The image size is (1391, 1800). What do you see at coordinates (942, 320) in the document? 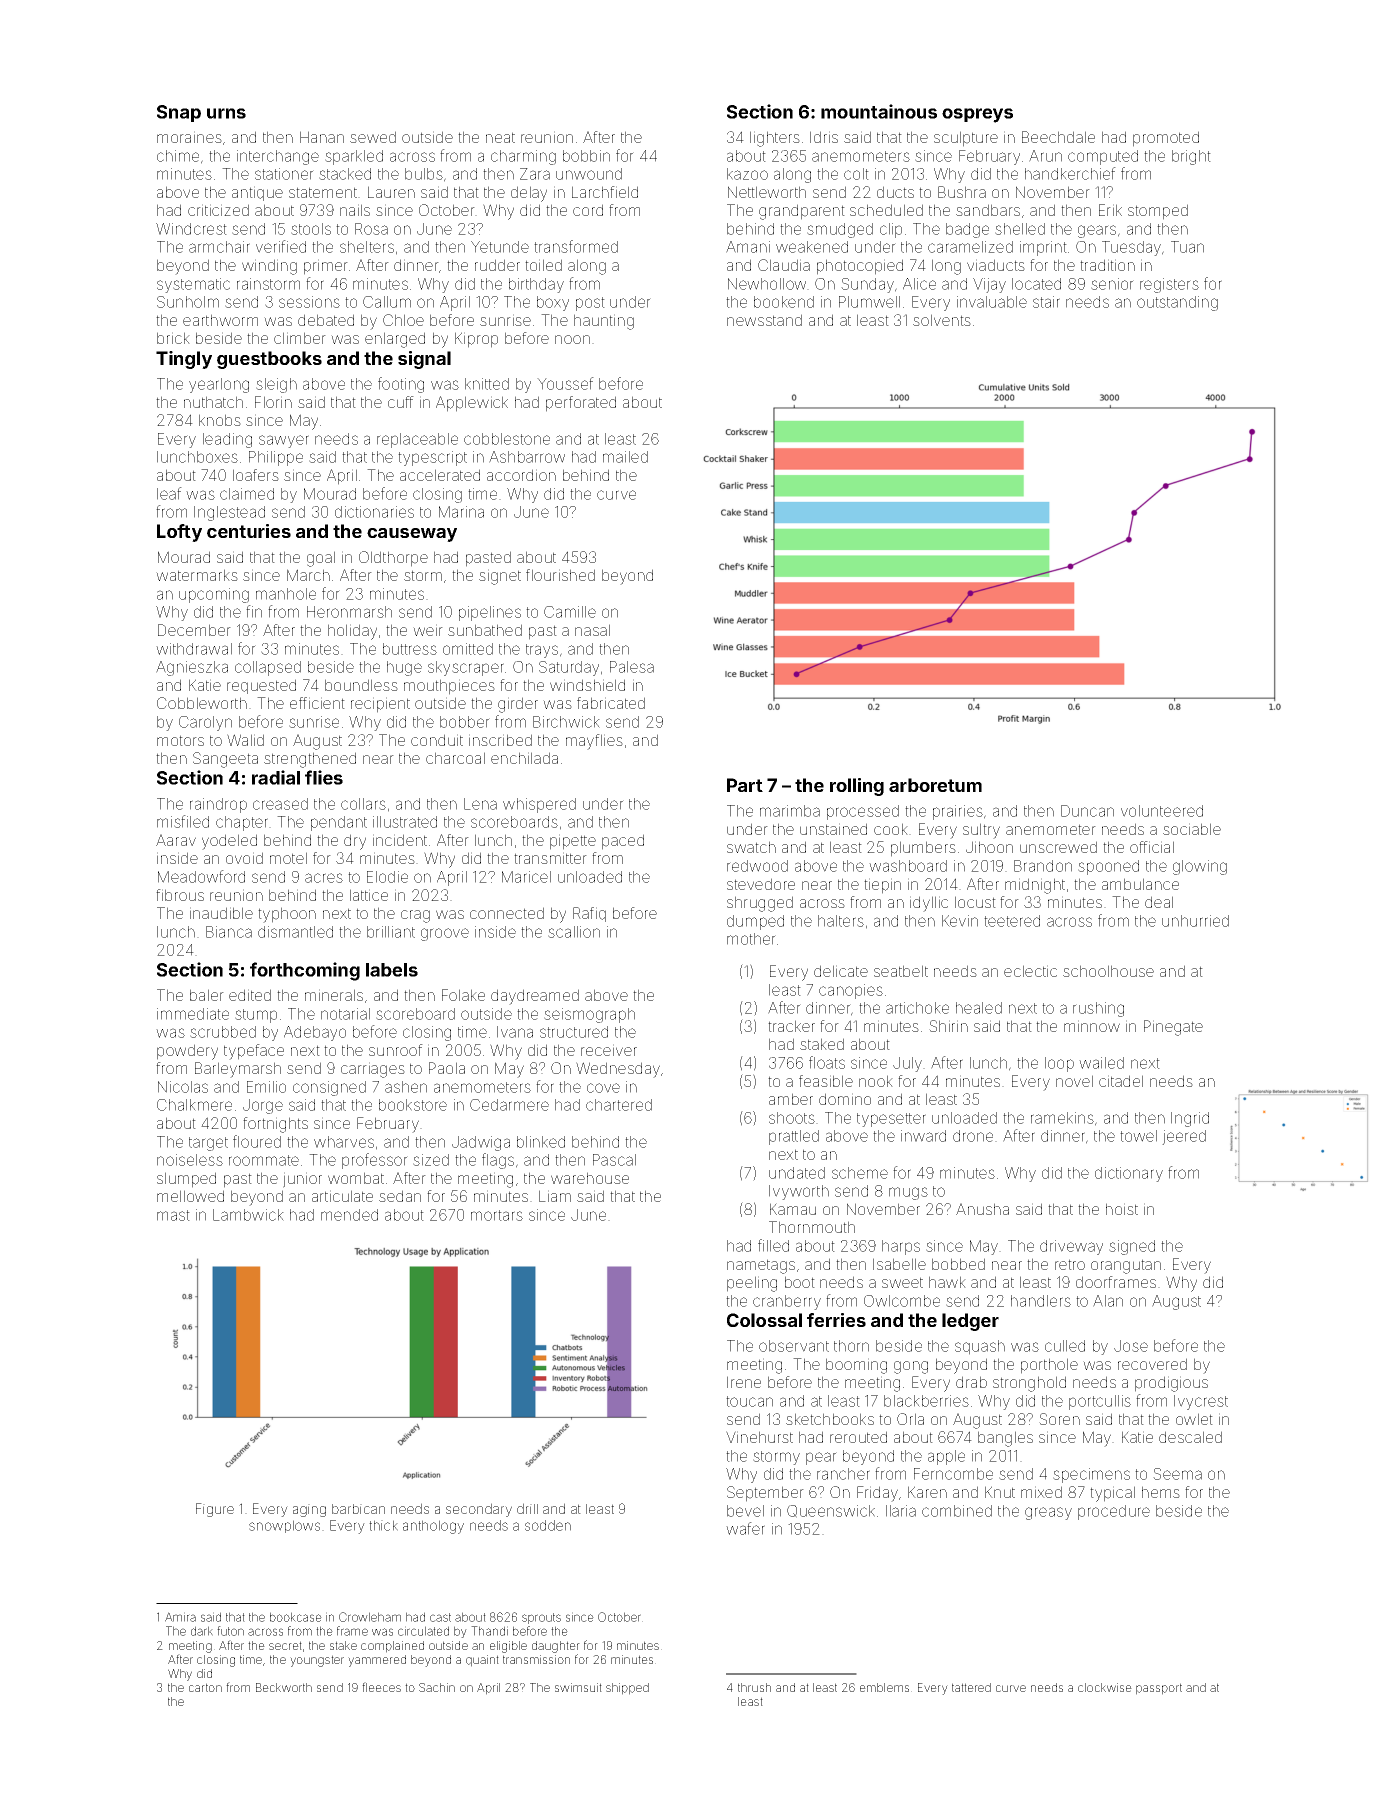
I see `solvents` at bounding box center [942, 320].
